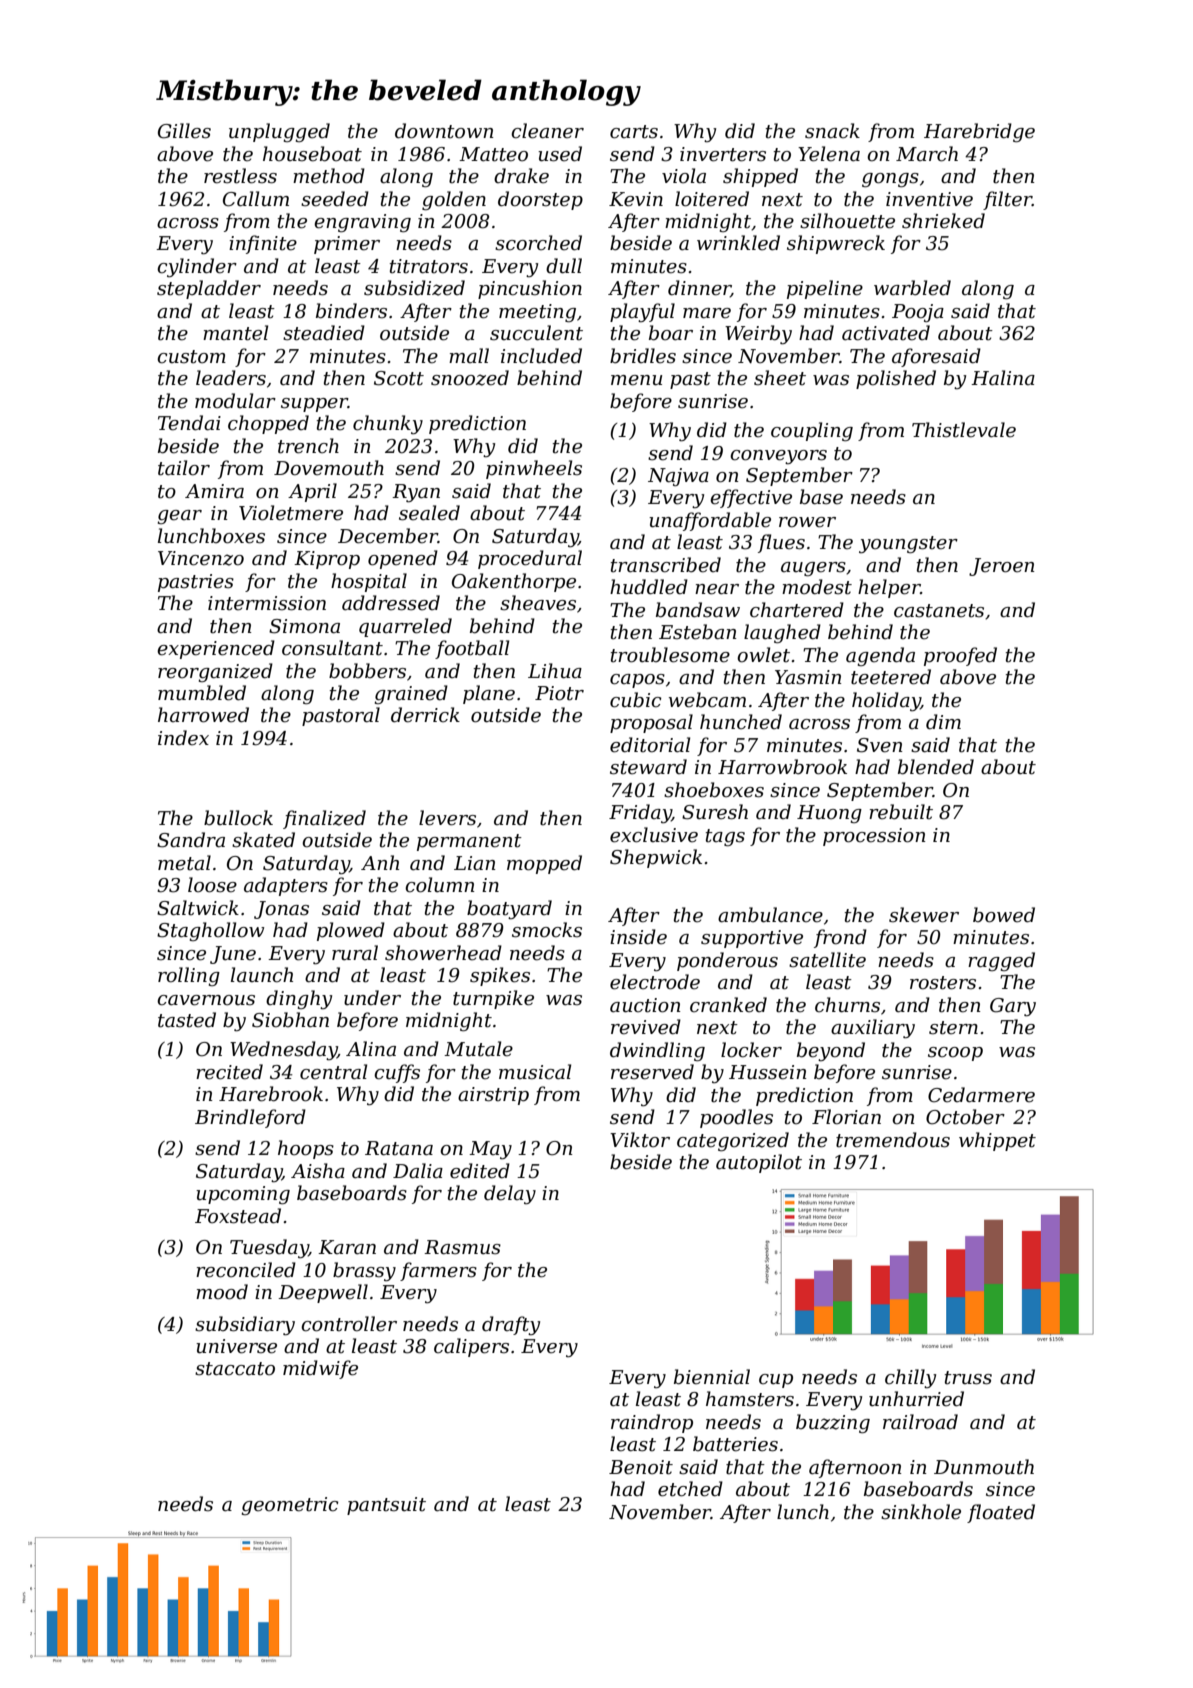  What do you see at coordinates (638, 937) in the screenshot?
I see `inside` at bounding box center [638, 937].
